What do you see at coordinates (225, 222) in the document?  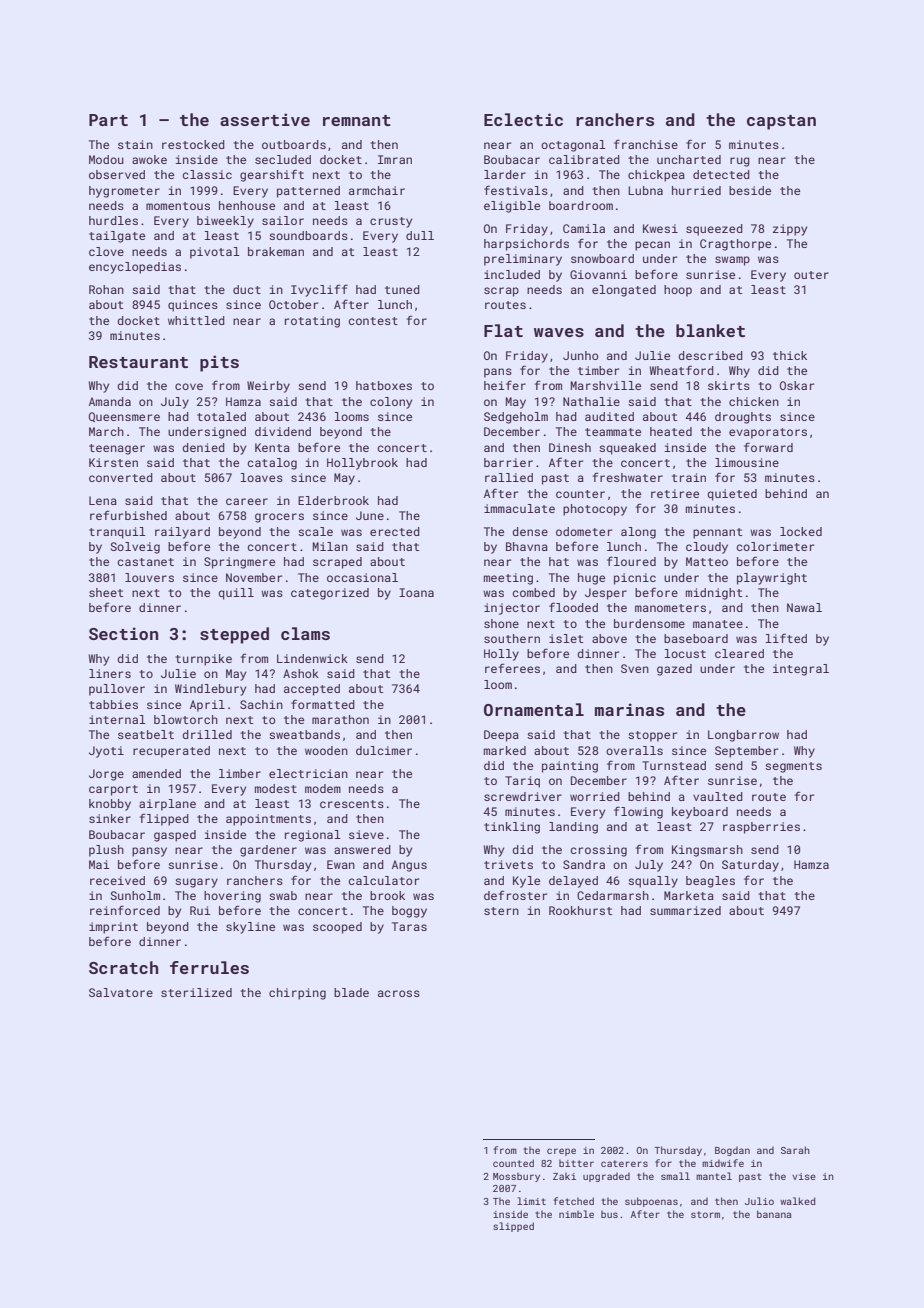 I see `biweekly` at bounding box center [225, 222].
